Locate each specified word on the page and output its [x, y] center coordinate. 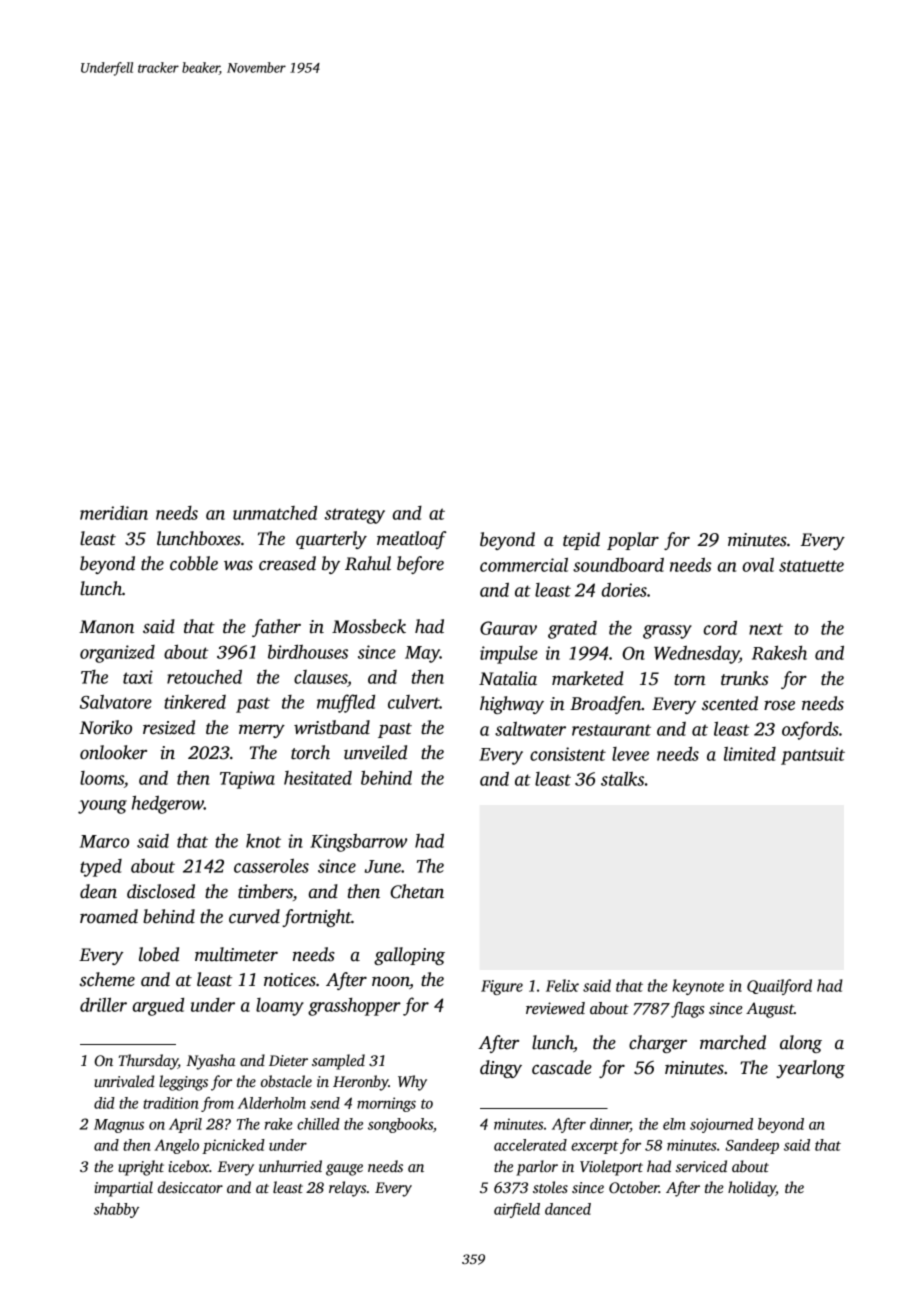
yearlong [810, 1069]
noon [390, 981]
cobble [194, 563]
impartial [124, 1189]
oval [758, 565]
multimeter [236, 954]
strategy [355, 516]
